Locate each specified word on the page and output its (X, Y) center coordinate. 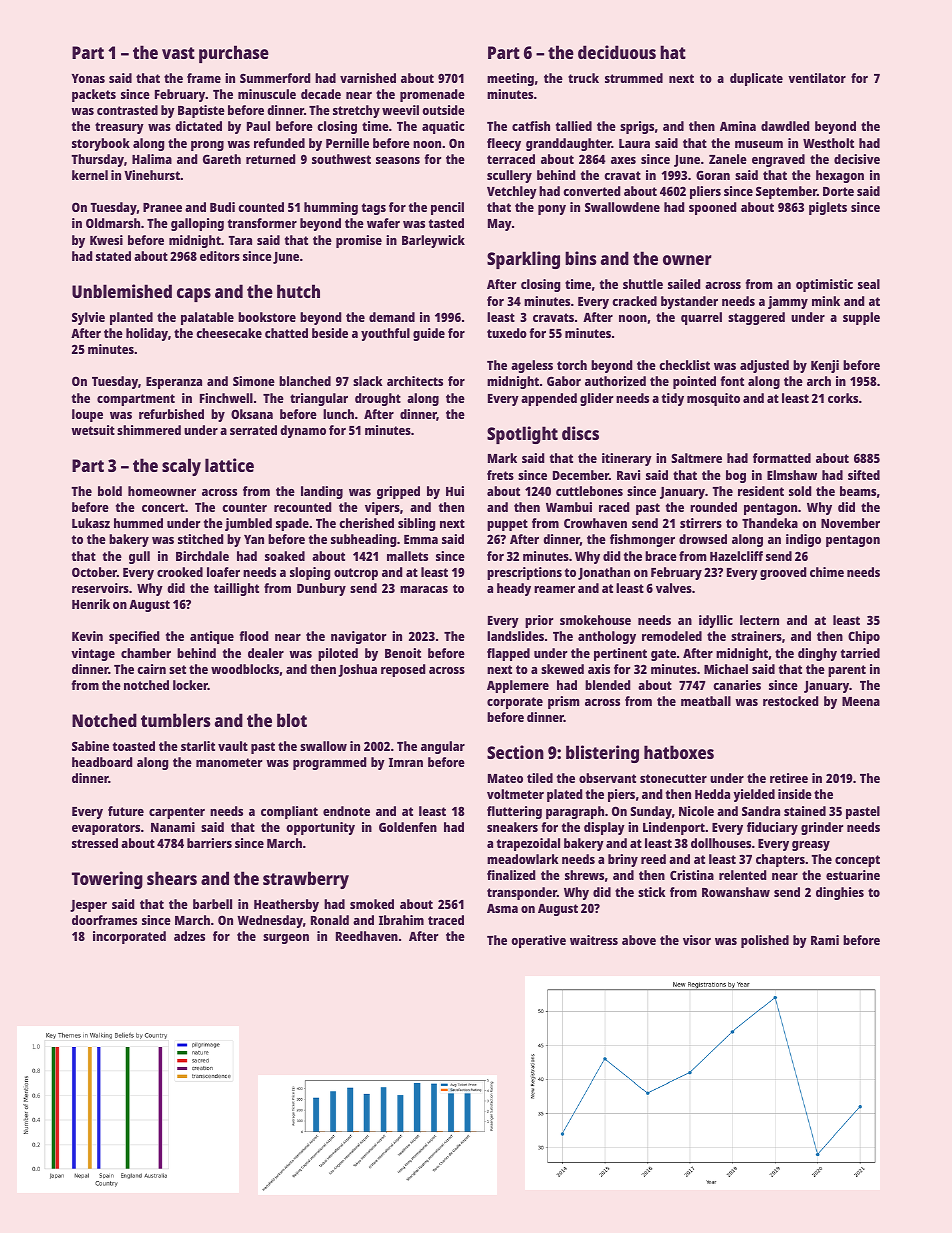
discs (580, 433)
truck (583, 78)
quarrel (701, 318)
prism (564, 702)
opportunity (320, 828)
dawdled (785, 126)
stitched (200, 539)
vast (178, 53)
